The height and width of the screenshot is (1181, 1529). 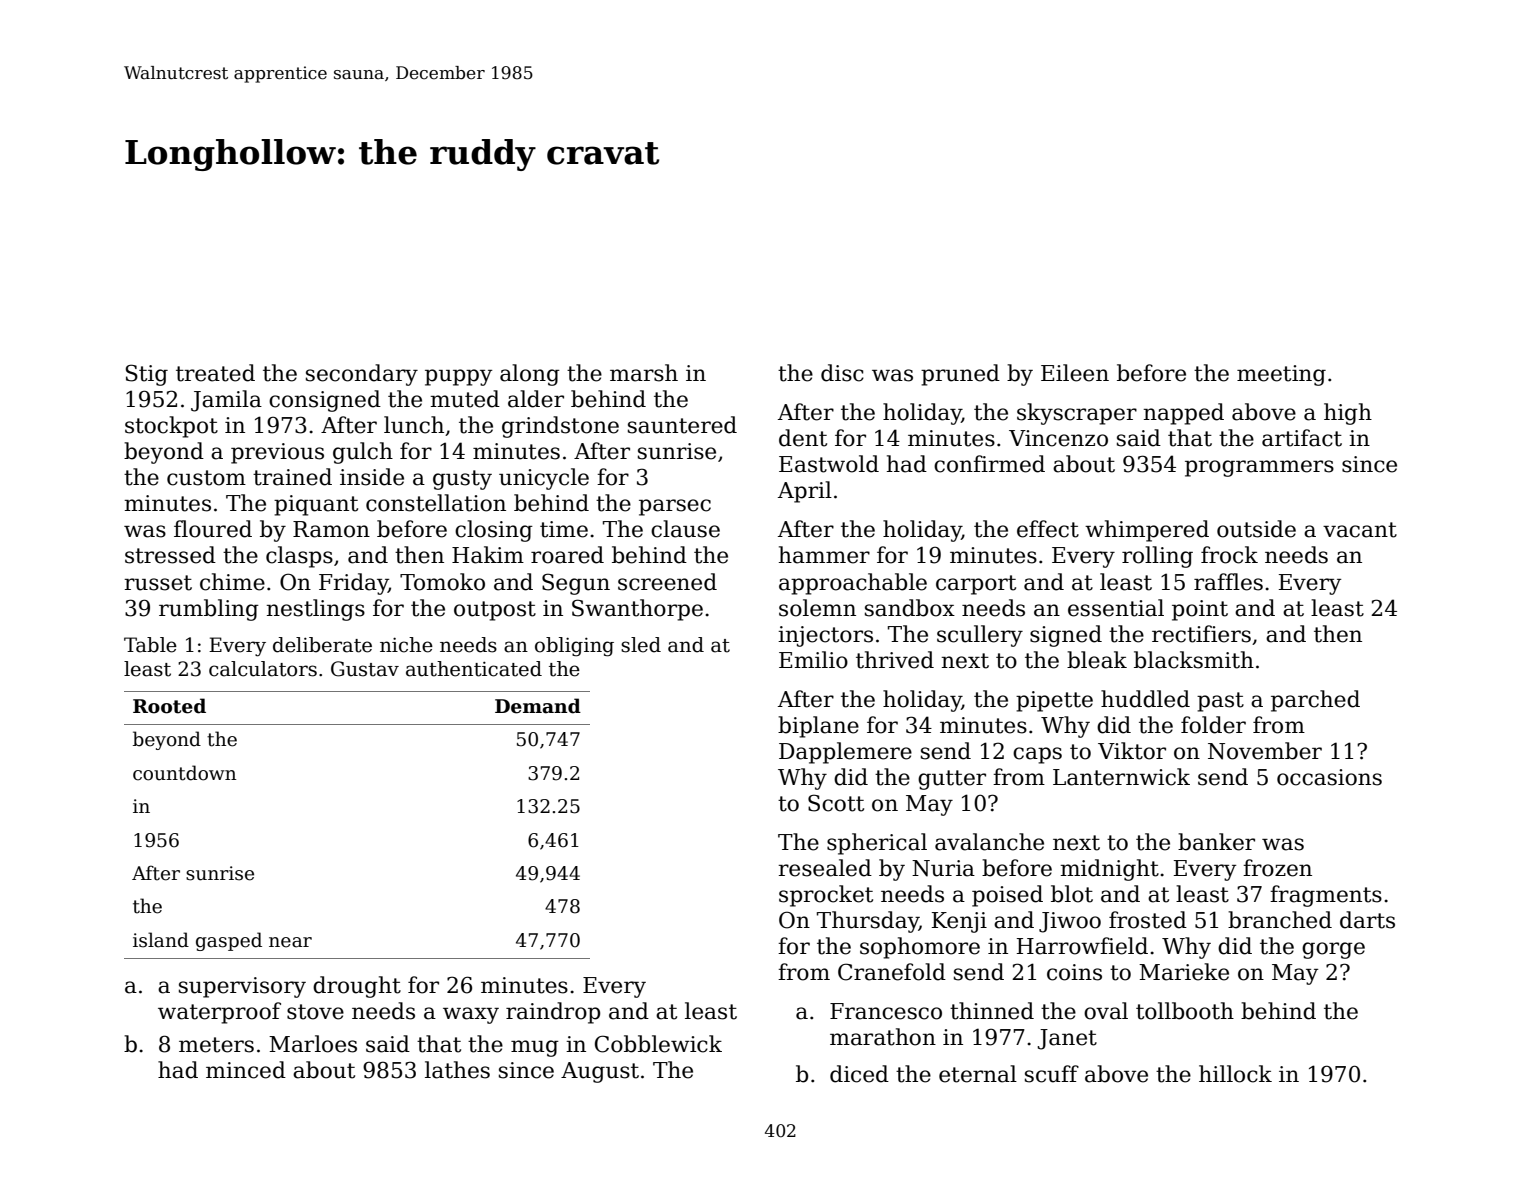 What do you see at coordinates (805, 492) in the screenshot?
I see `April` at bounding box center [805, 492].
